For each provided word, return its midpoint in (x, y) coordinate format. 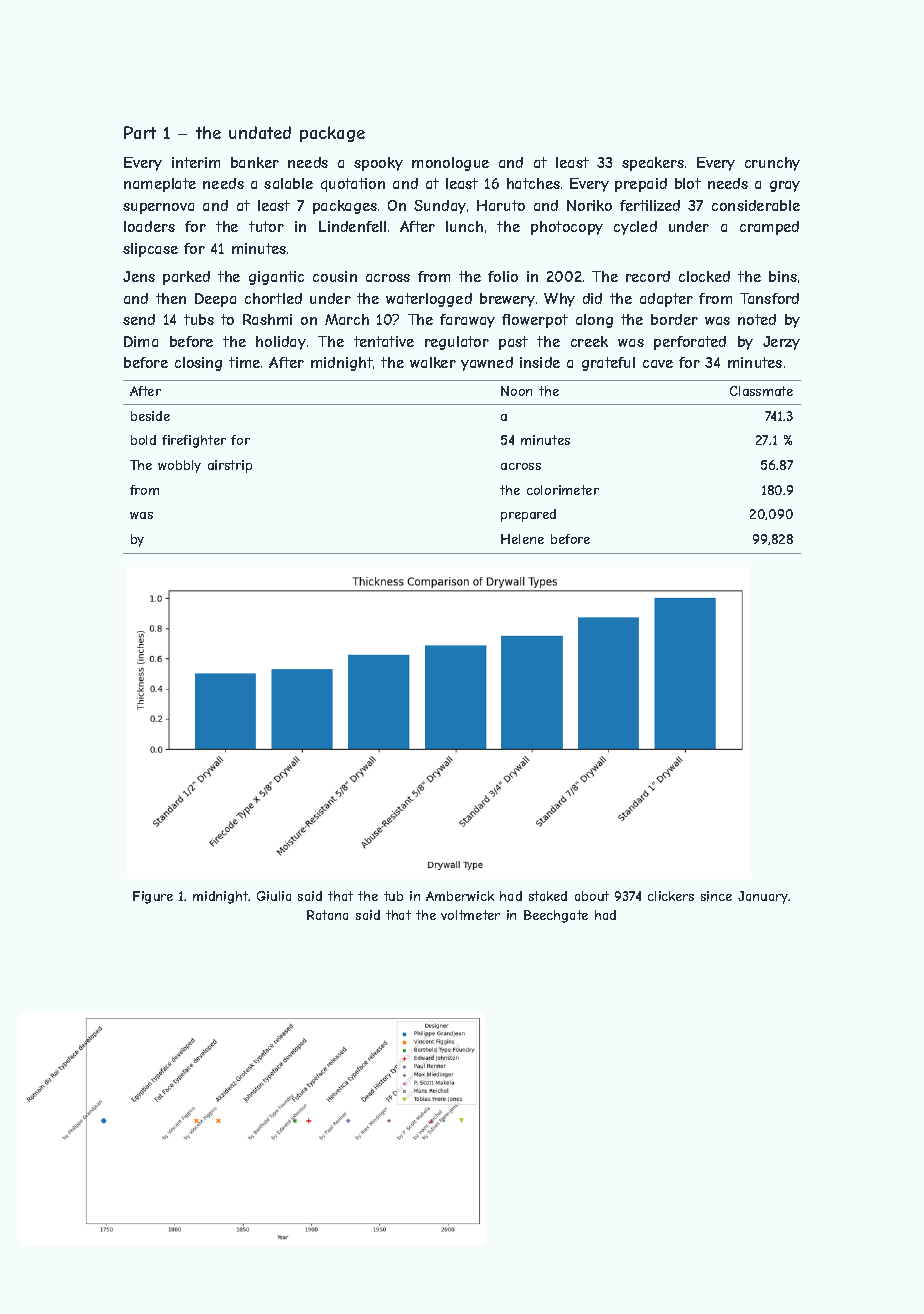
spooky (378, 164)
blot (688, 183)
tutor (266, 226)
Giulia (274, 896)
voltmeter (470, 915)
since (716, 896)
